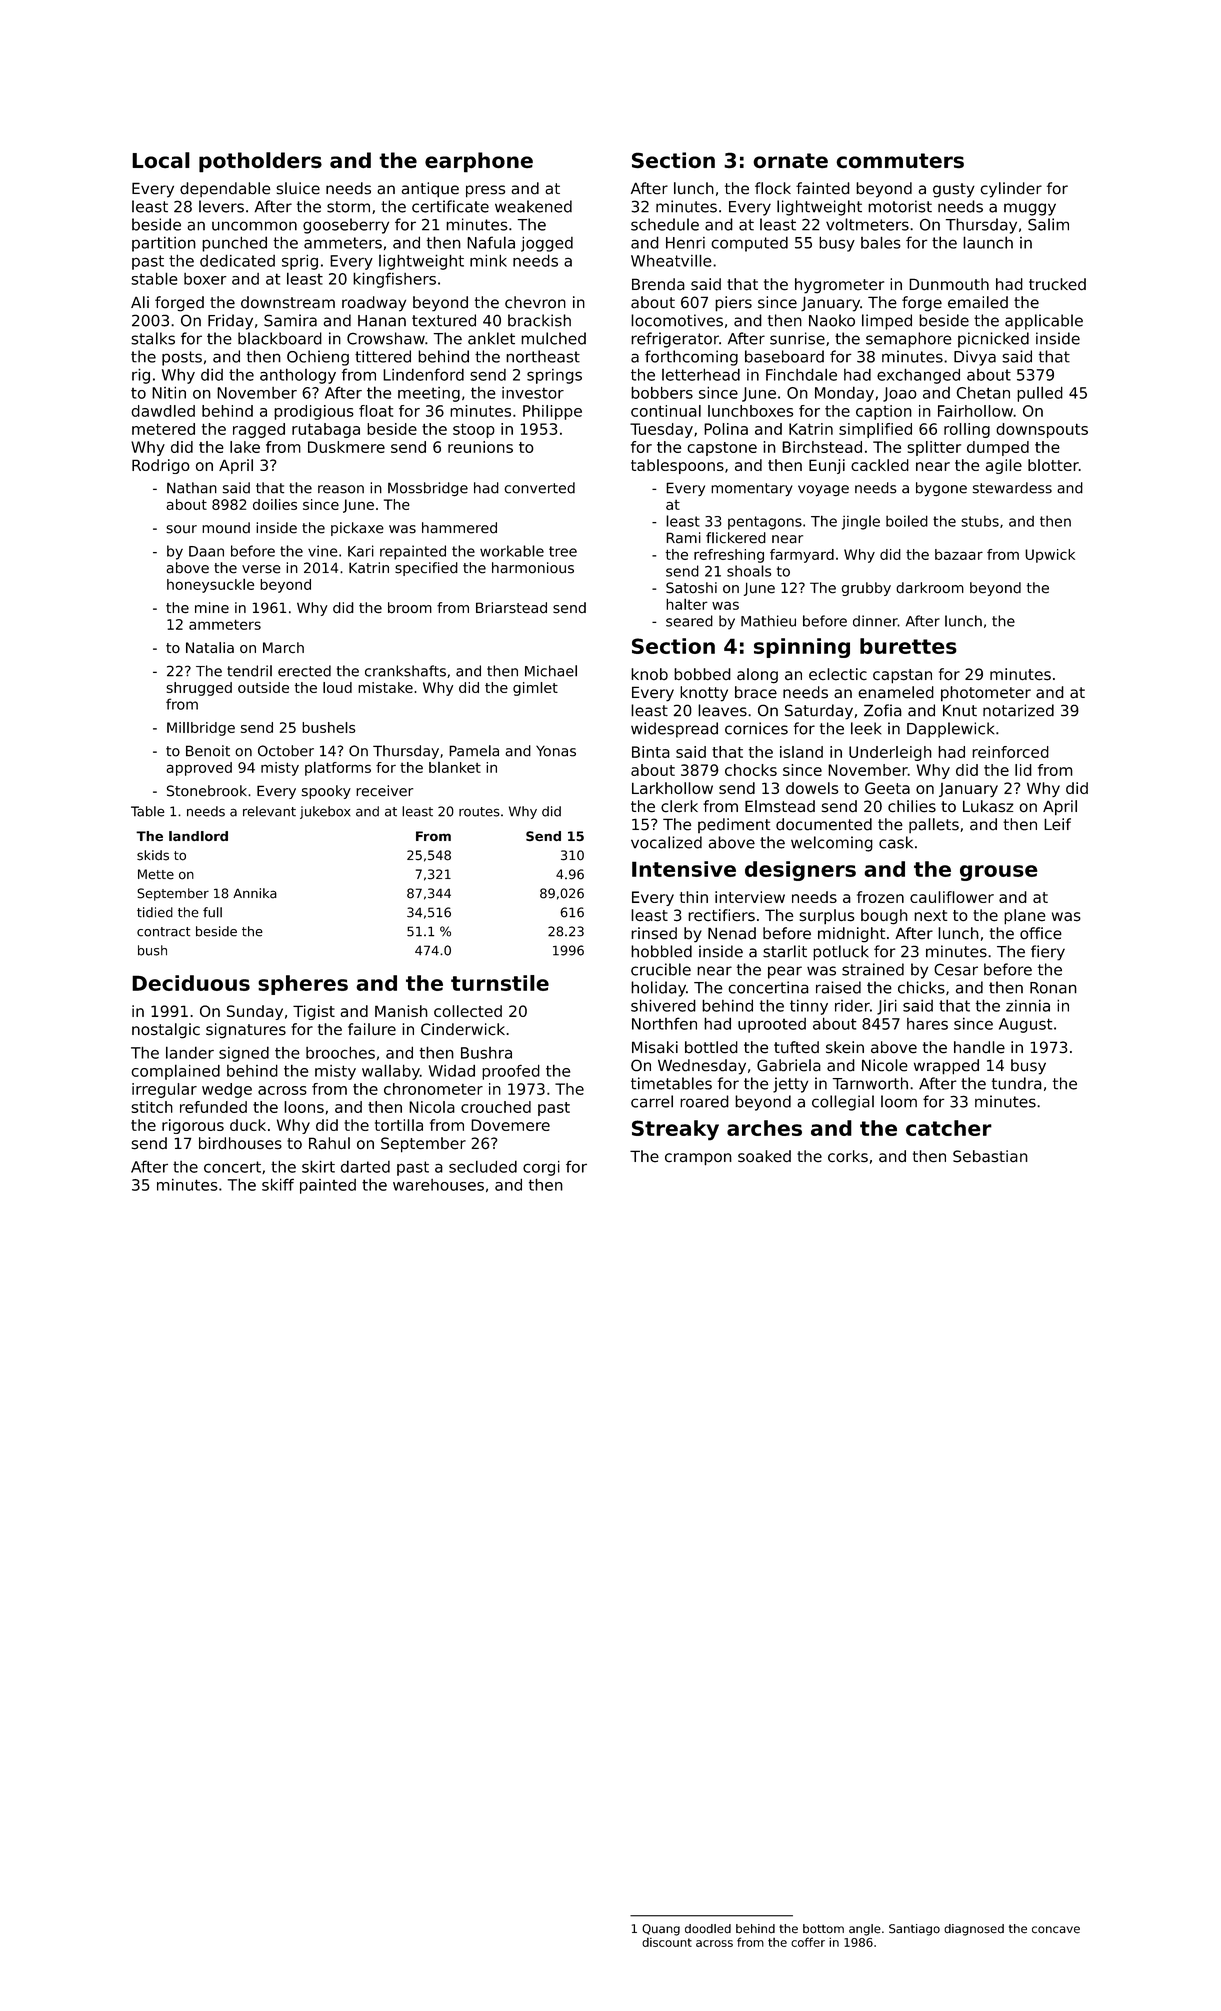  Describe the element at coordinates (1040, 394) in the image. I see `pulled` at that location.
